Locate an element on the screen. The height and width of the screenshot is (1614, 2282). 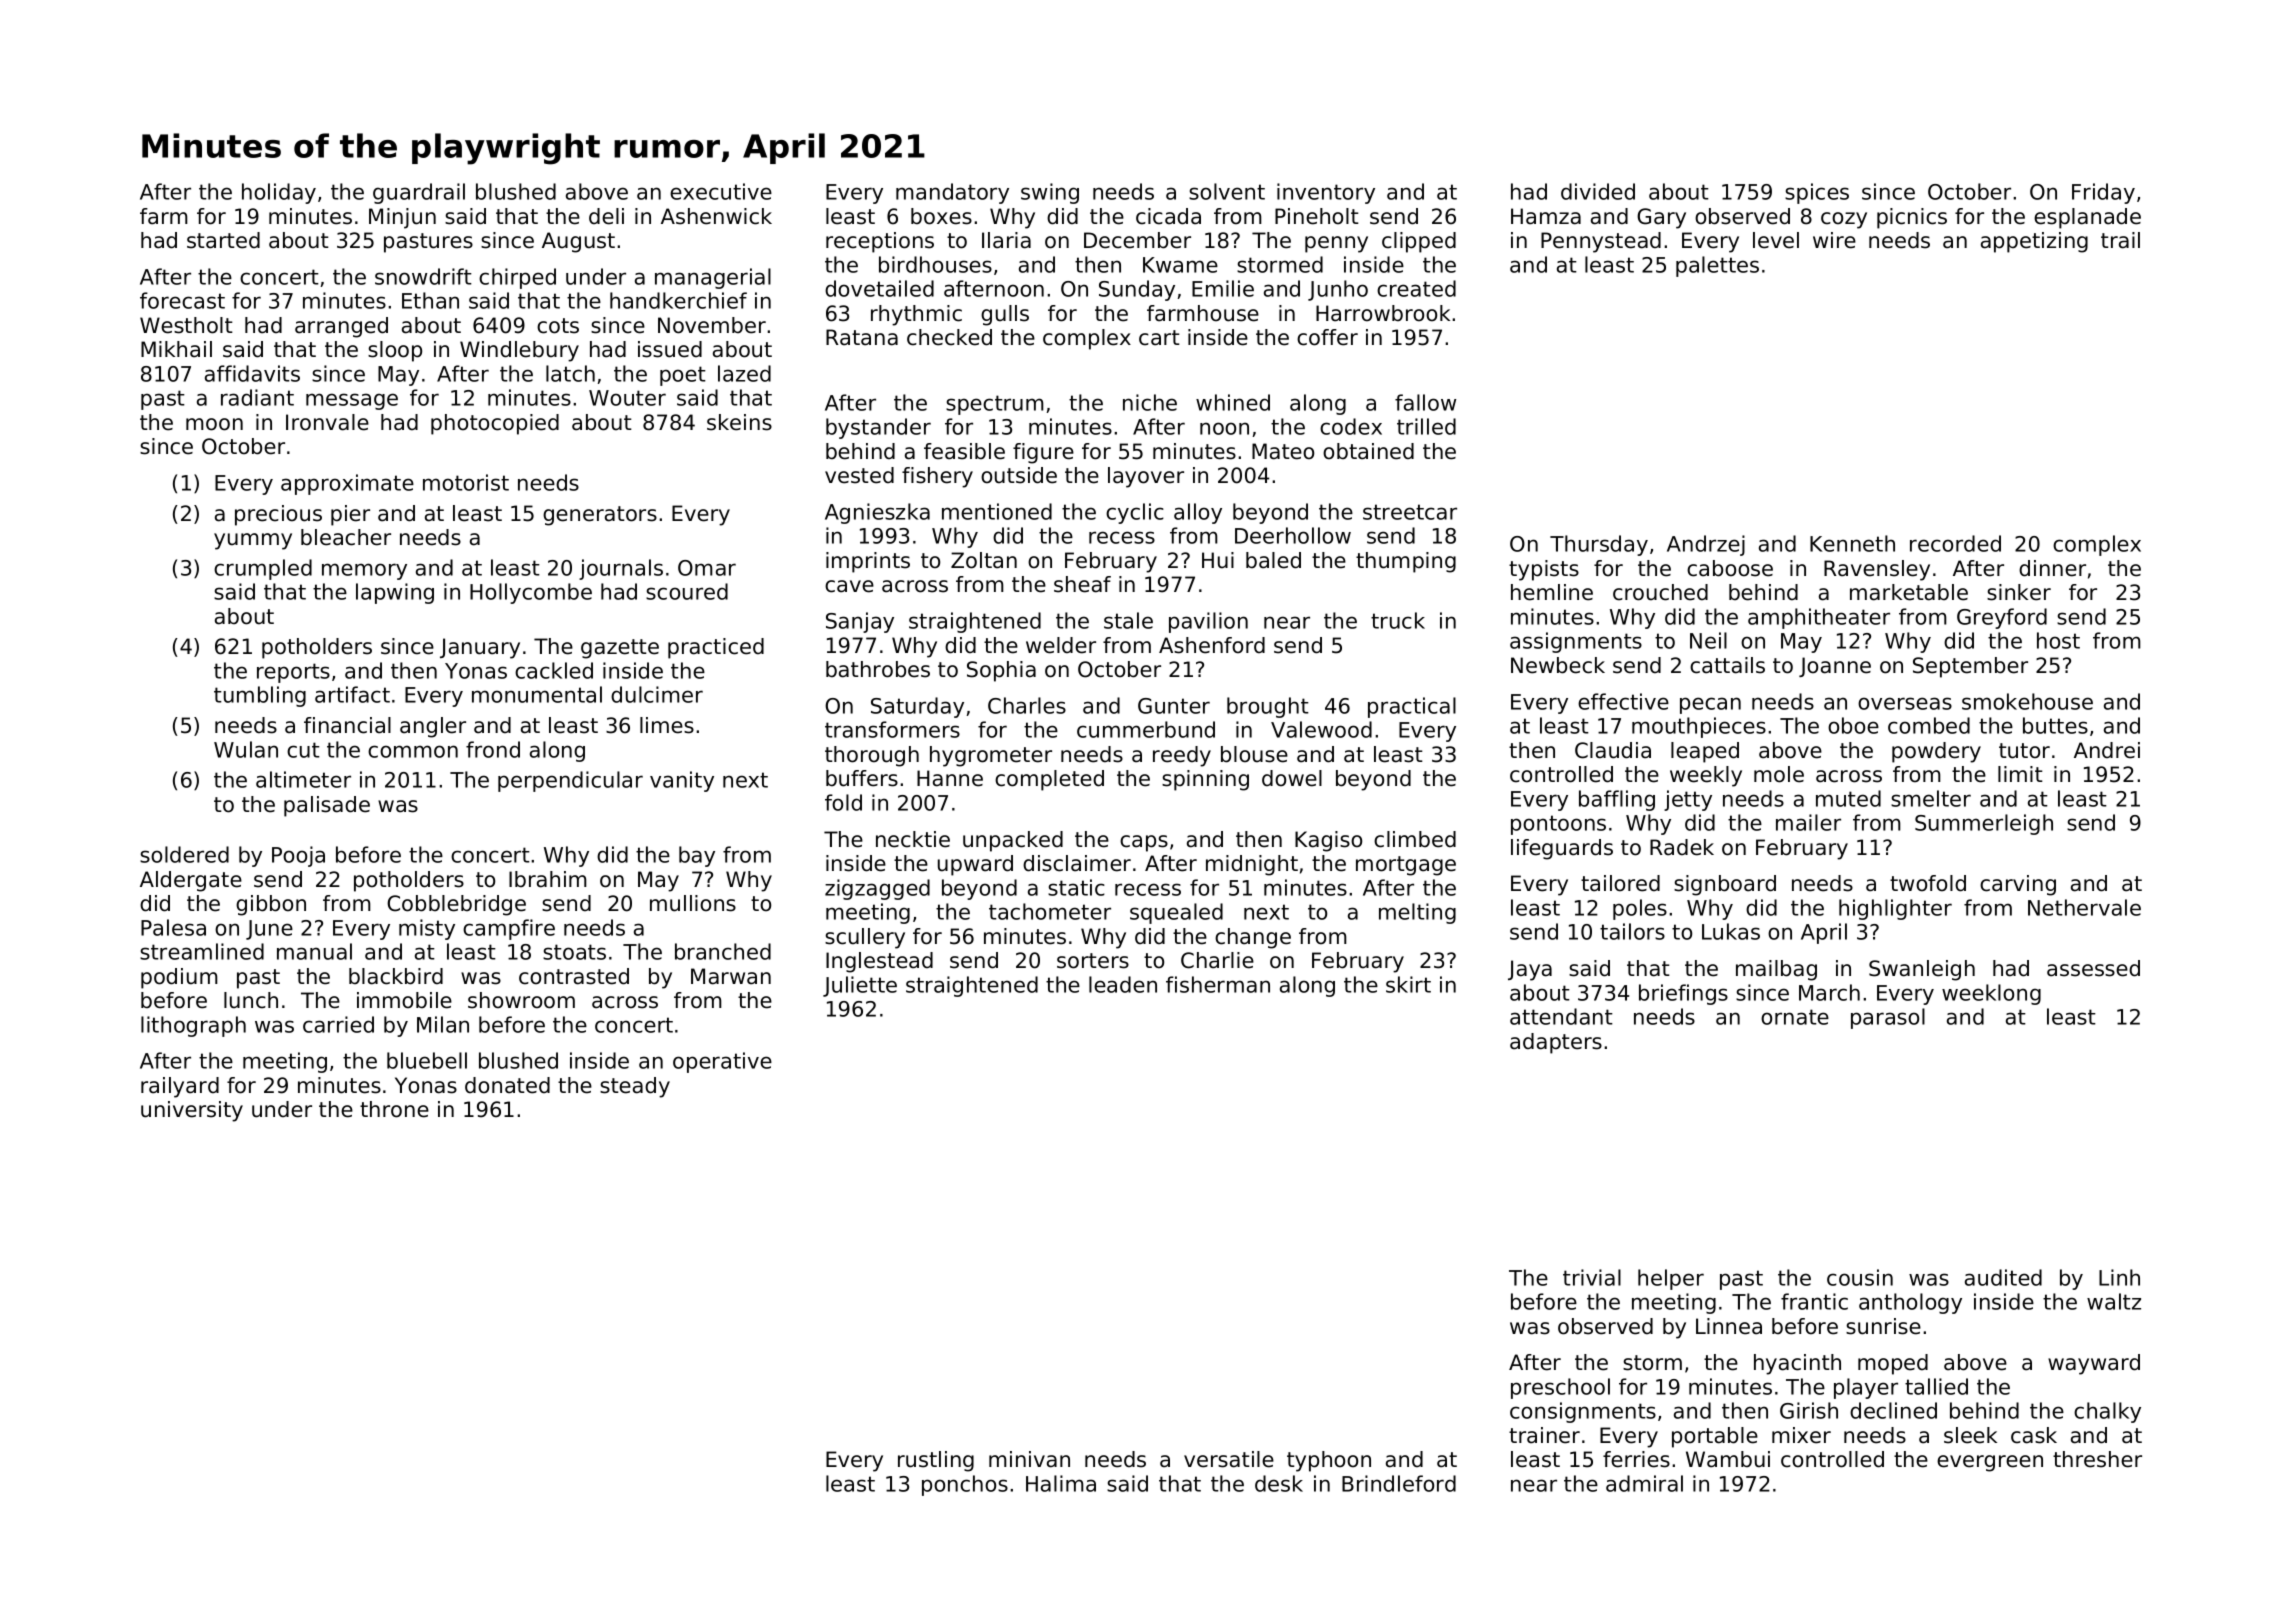
holiday is located at coordinates (279, 193).
